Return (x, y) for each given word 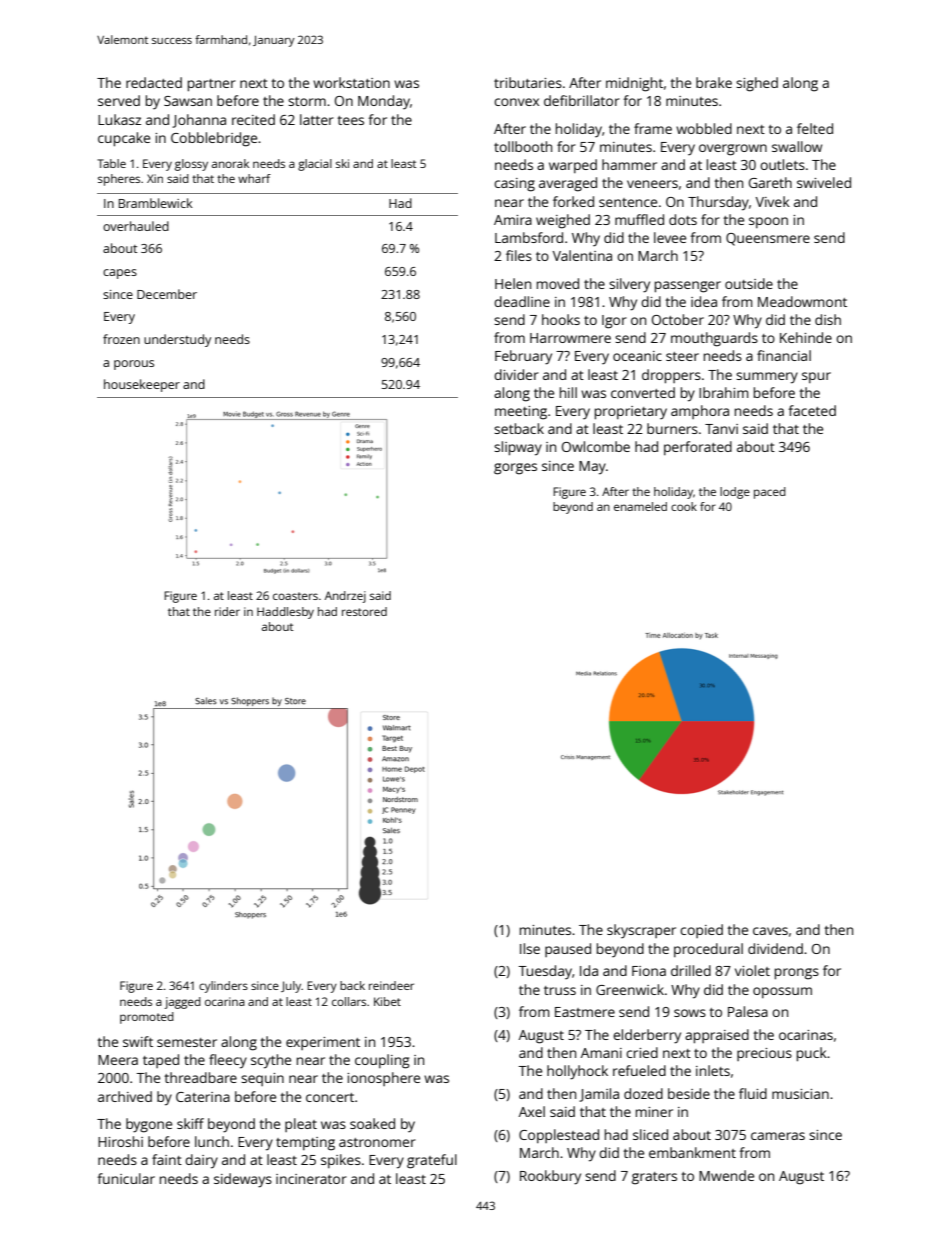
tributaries (528, 82)
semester (187, 1042)
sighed (757, 84)
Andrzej (345, 597)
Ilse (530, 948)
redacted (154, 82)
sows (690, 1013)
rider (227, 611)
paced (770, 493)
